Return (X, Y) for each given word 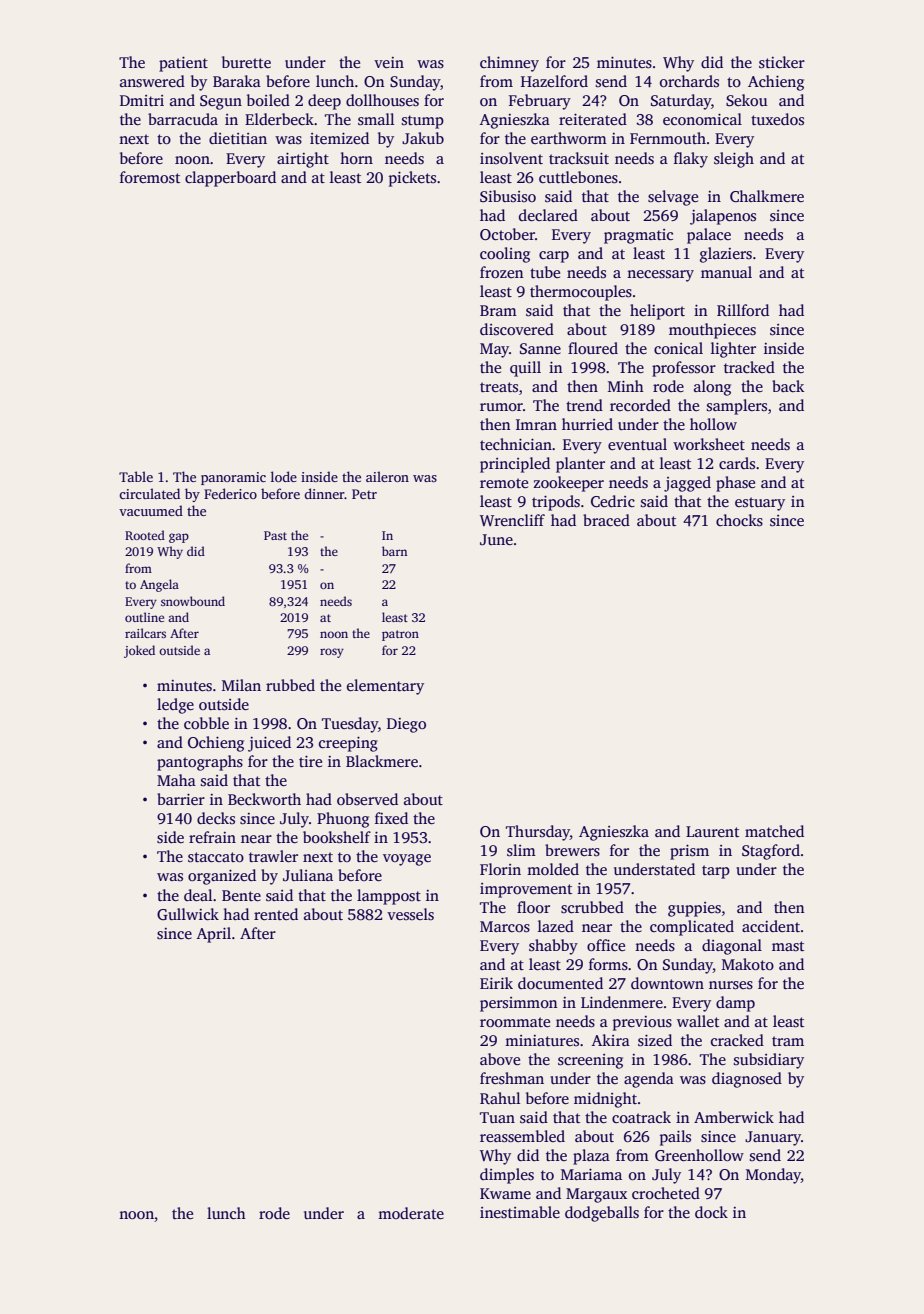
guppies (694, 909)
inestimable (520, 1212)
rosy (332, 653)
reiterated (593, 119)
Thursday (538, 833)
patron (400, 635)
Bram (498, 310)
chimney (509, 64)
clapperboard (230, 179)
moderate (411, 1213)
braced (606, 520)
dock (711, 1212)
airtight (303, 160)
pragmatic (638, 236)
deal (198, 895)
